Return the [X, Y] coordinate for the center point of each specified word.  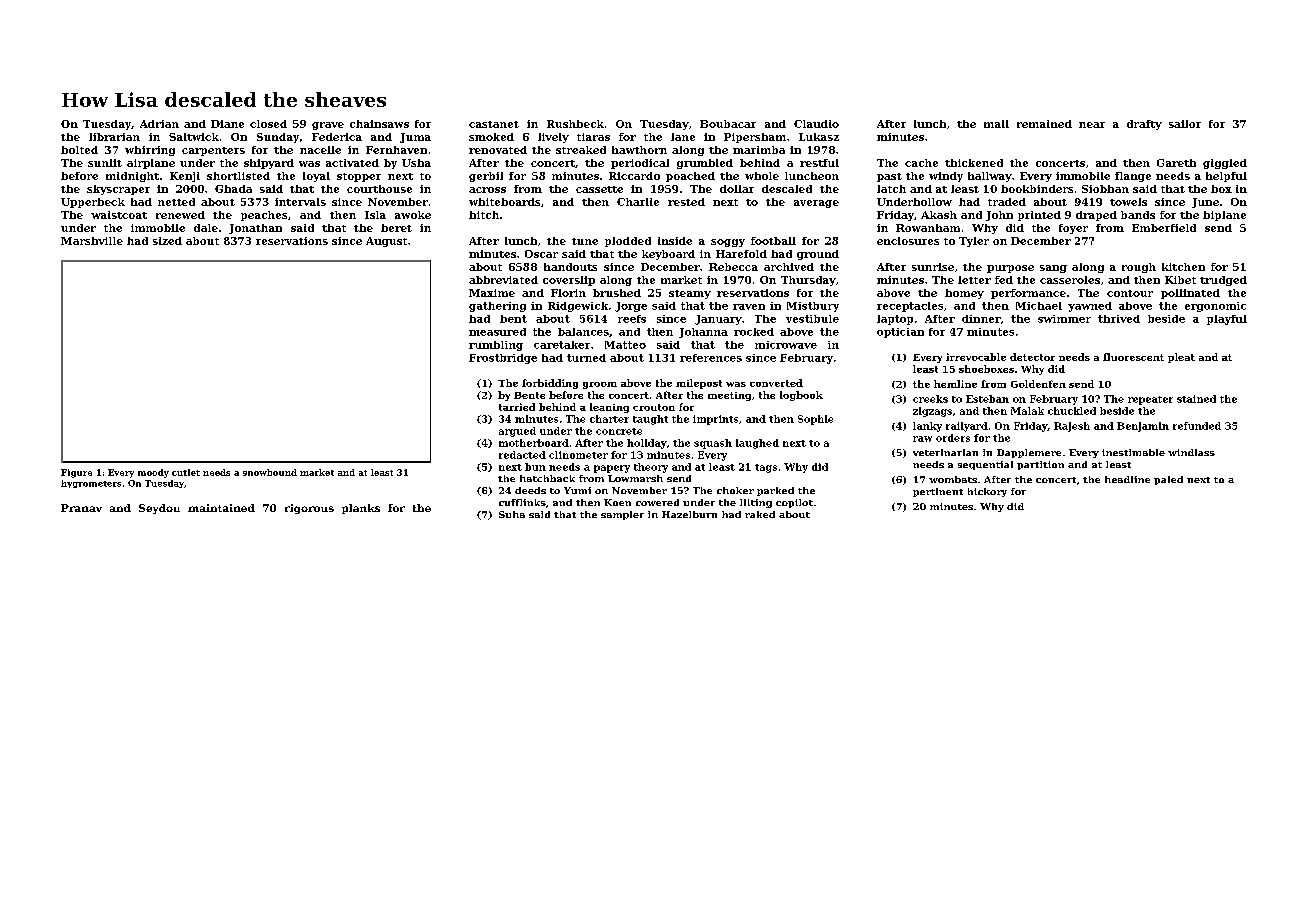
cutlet [186, 472]
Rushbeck [575, 124]
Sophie [815, 420]
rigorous [309, 509]
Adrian [159, 124]
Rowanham [928, 228]
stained [1196, 399]
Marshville [92, 241]
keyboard [668, 255]
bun [535, 467]
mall [996, 124]
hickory [987, 492]
